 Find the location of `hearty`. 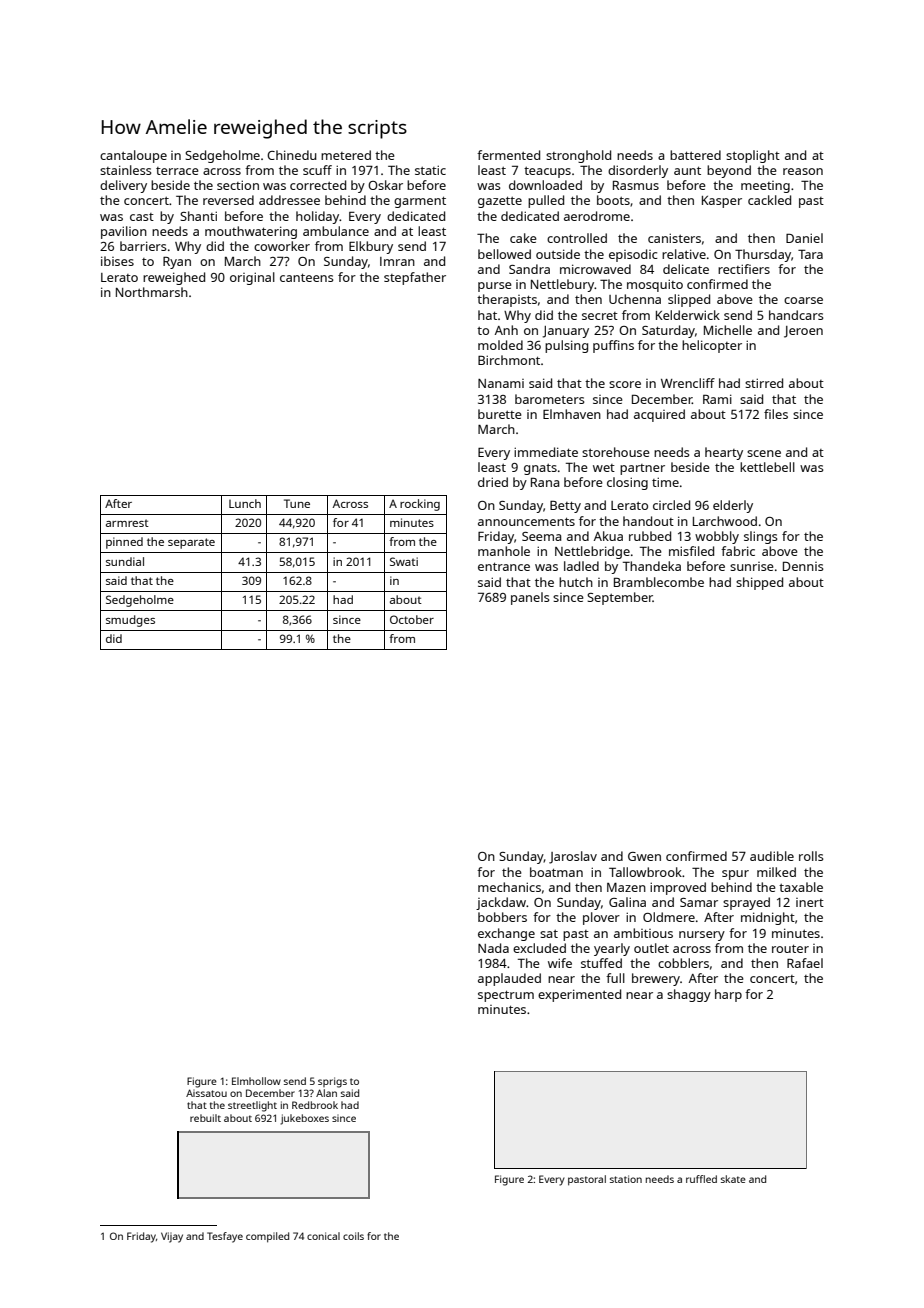

hearty is located at coordinates (724, 453).
